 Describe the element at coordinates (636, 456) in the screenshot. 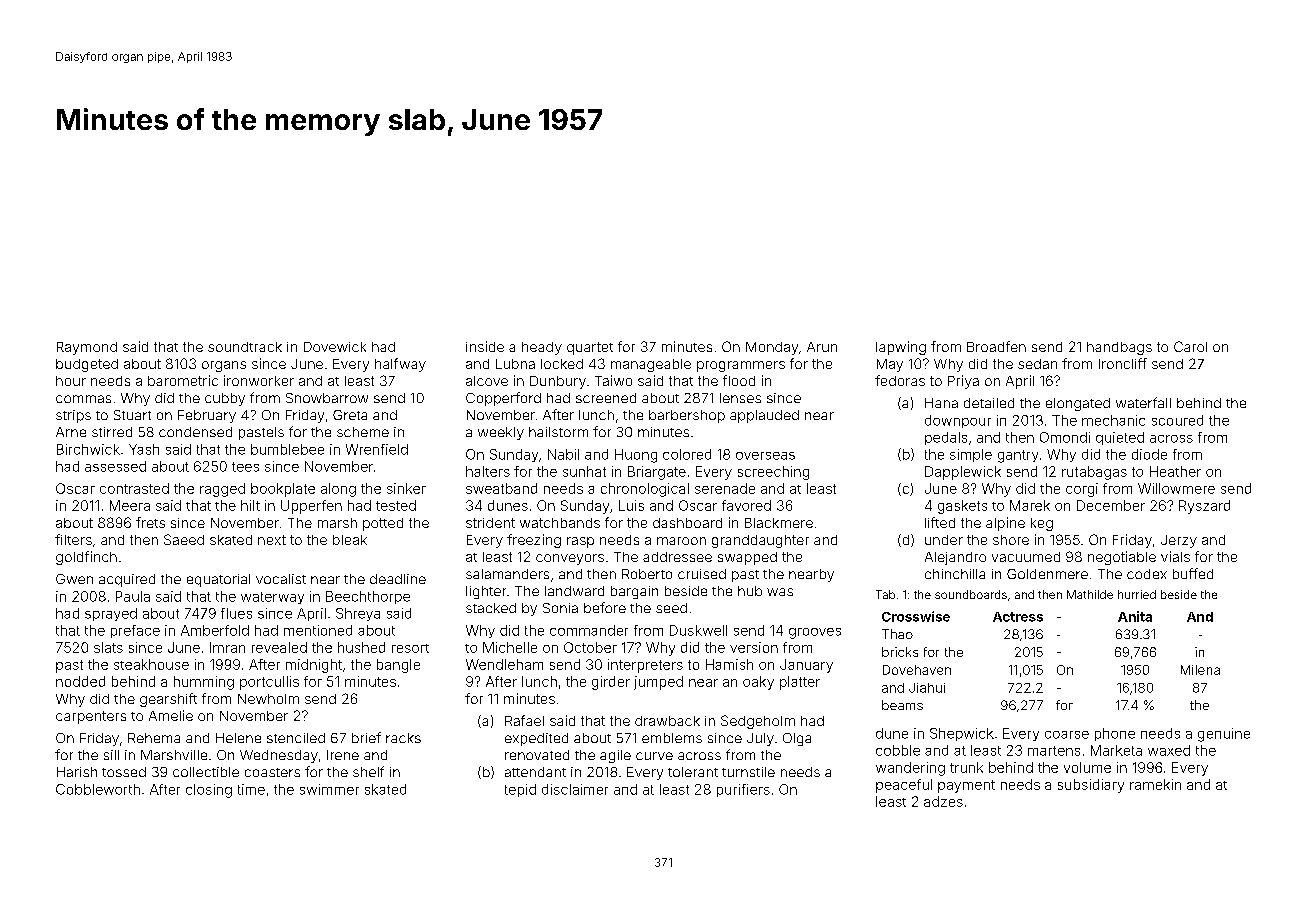

I see `Huong` at that location.
